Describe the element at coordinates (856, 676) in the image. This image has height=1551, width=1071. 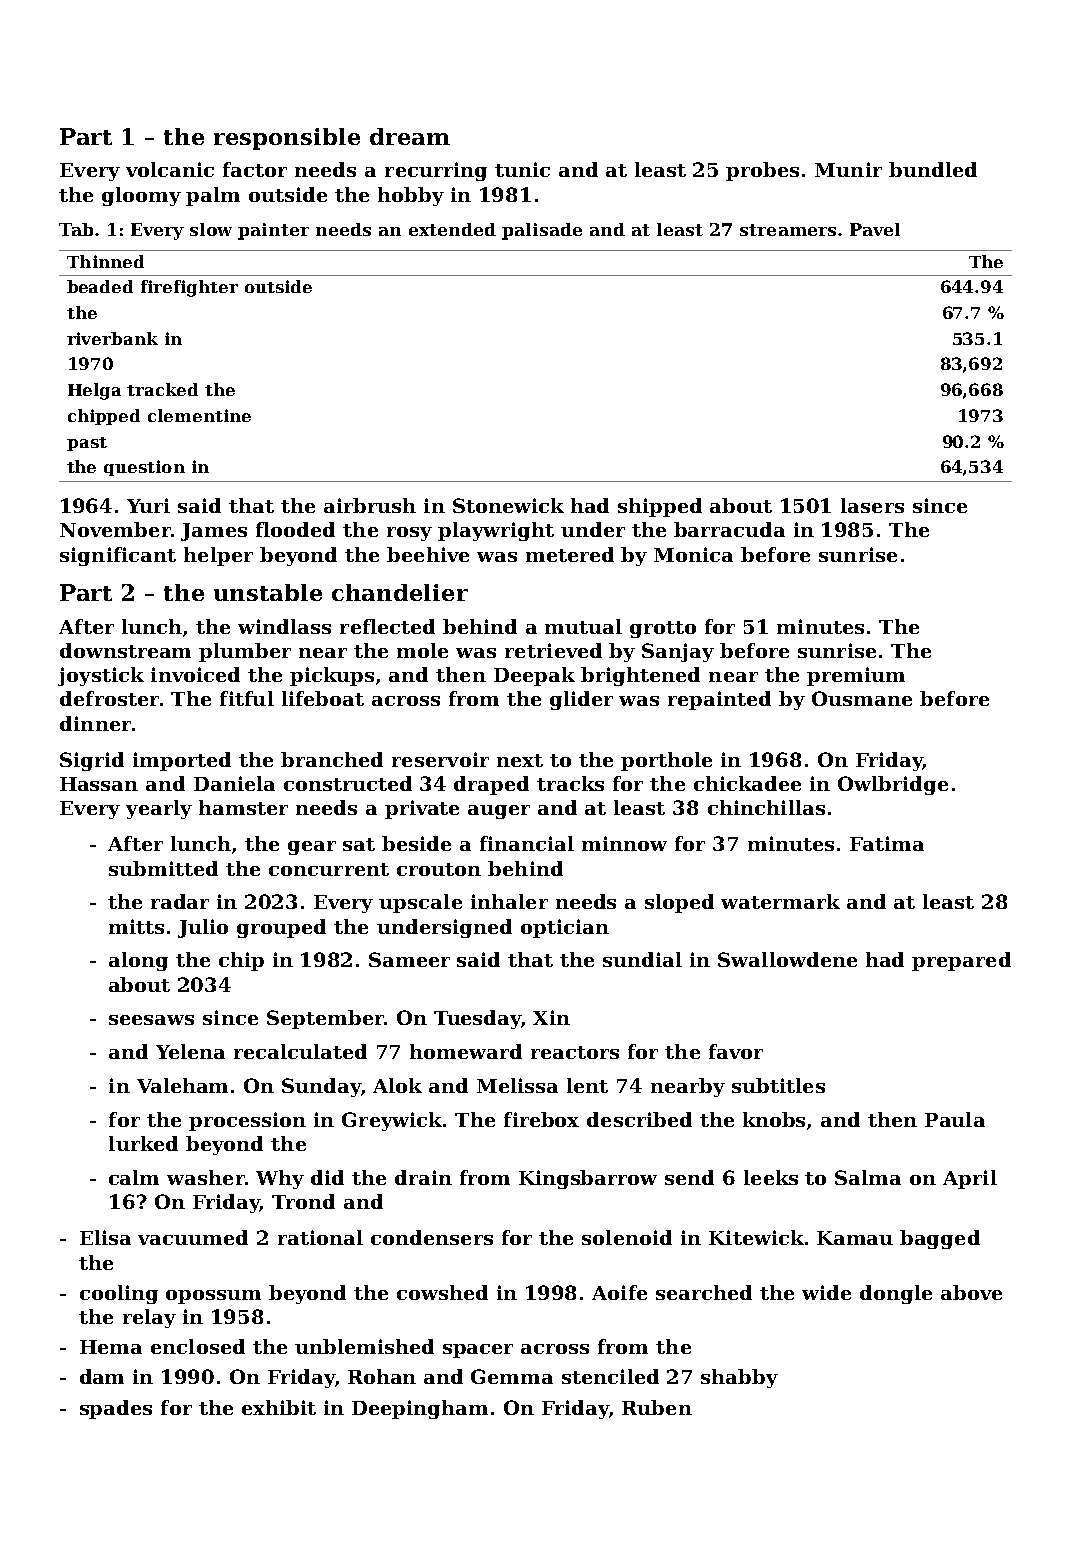
I see `premium` at that location.
